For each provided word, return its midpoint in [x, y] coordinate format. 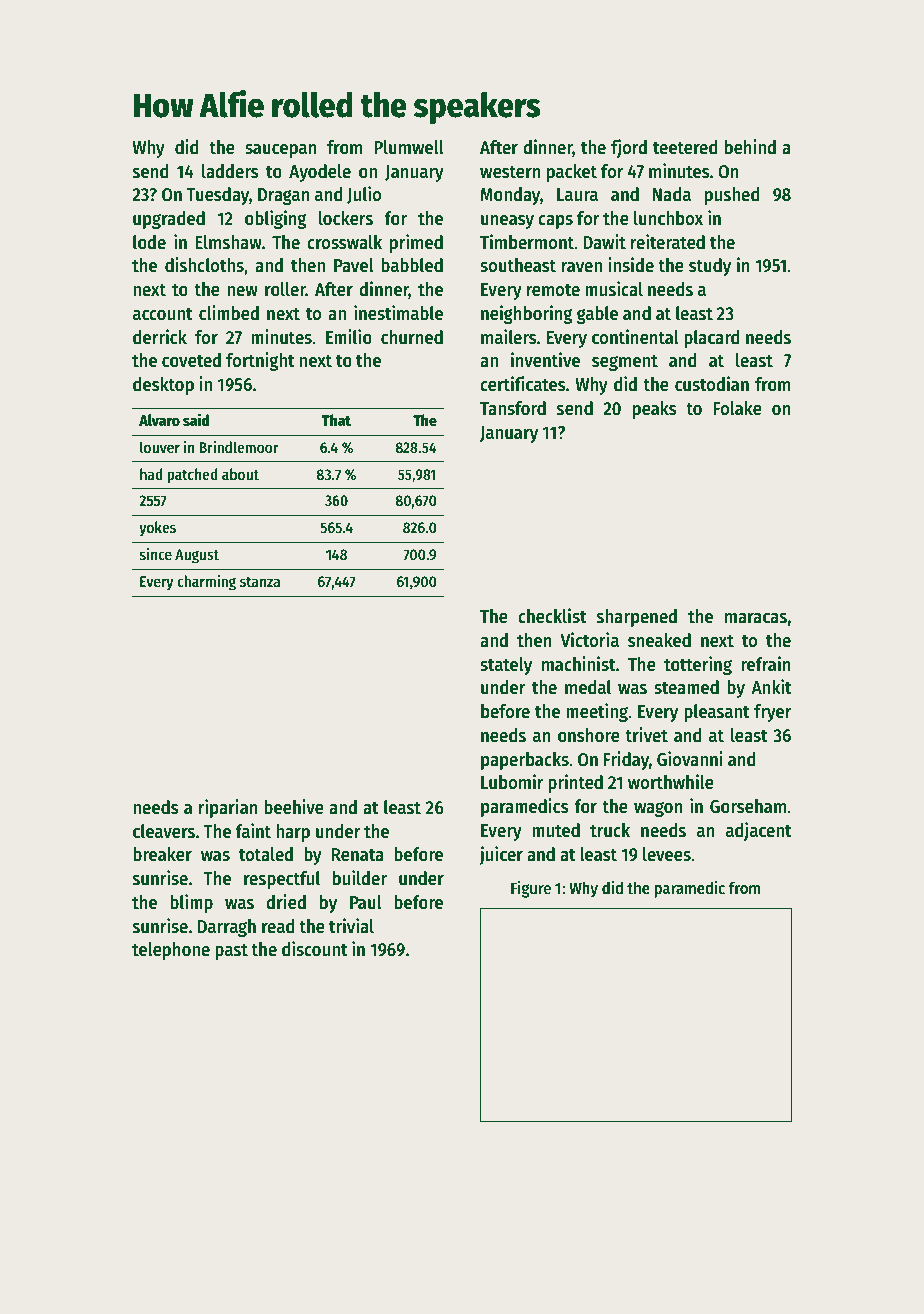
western [510, 172]
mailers [509, 337]
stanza [260, 582]
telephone [171, 951]
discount [315, 949]
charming [206, 583]
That [336, 420]
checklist [552, 616]
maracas [756, 618]
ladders [230, 171]
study [710, 267]
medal [588, 687]
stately [506, 666]
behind [750, 147]
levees [667, 854]
